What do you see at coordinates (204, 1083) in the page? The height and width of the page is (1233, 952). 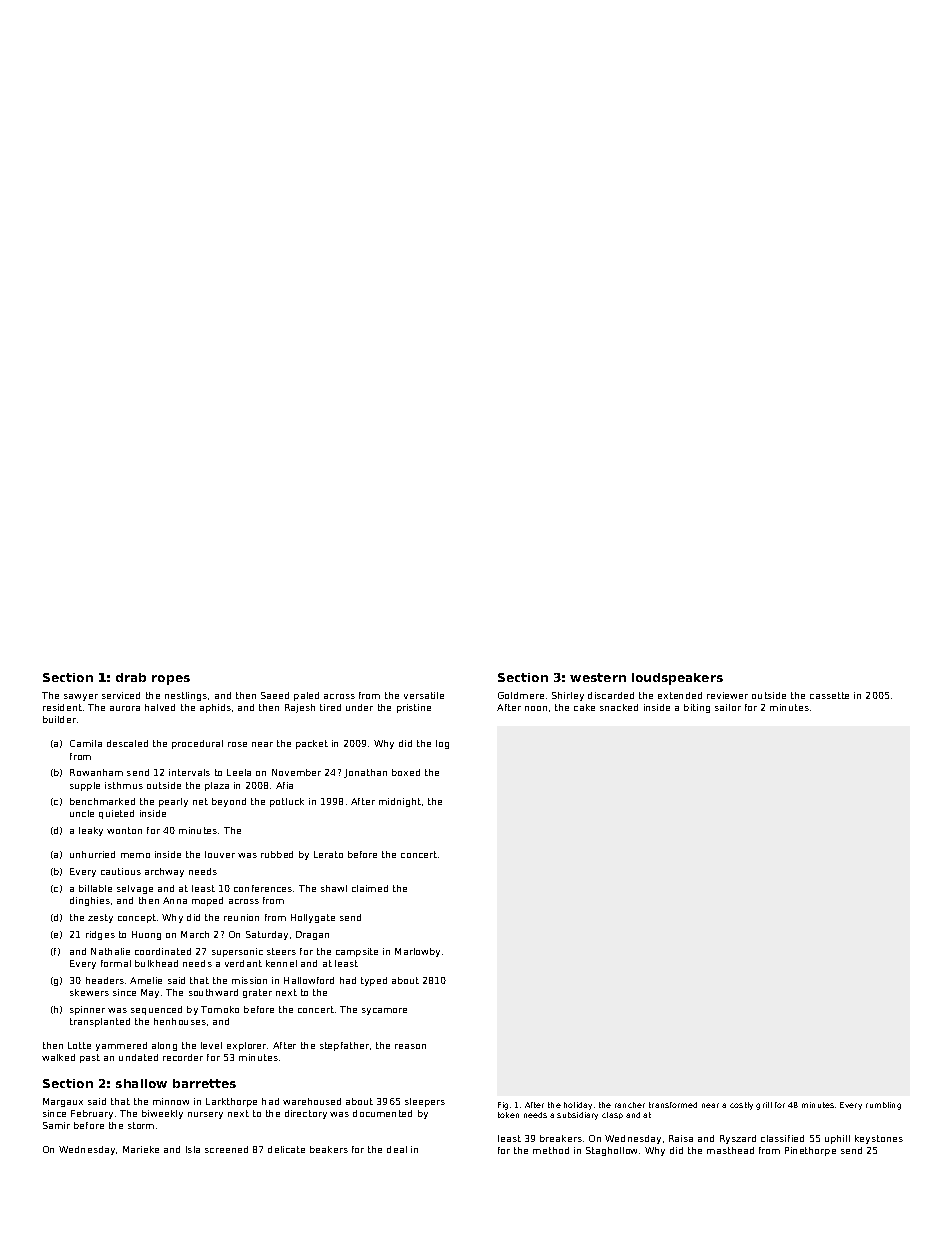 I see `barrettes` at bounding box center [204, 1083].
